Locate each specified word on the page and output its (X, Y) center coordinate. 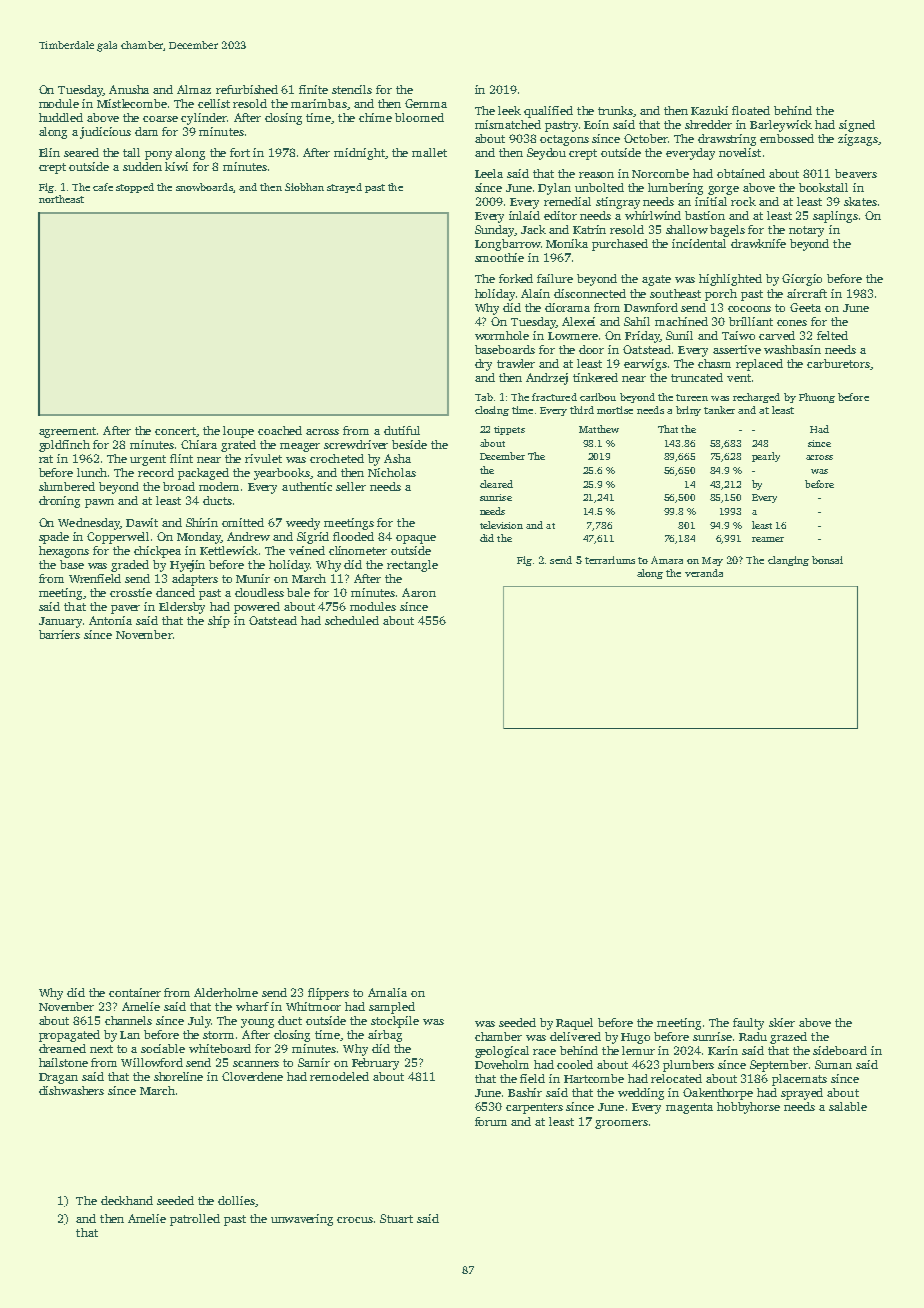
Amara (667, 560)
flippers (328, 994)
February (375, 1064)
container (135, 992)
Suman (833, 1064)
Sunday (495, 231)
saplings (835, 217)
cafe (103, 187)
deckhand (127, 1200)
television (501, 525)
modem (219, 486)
